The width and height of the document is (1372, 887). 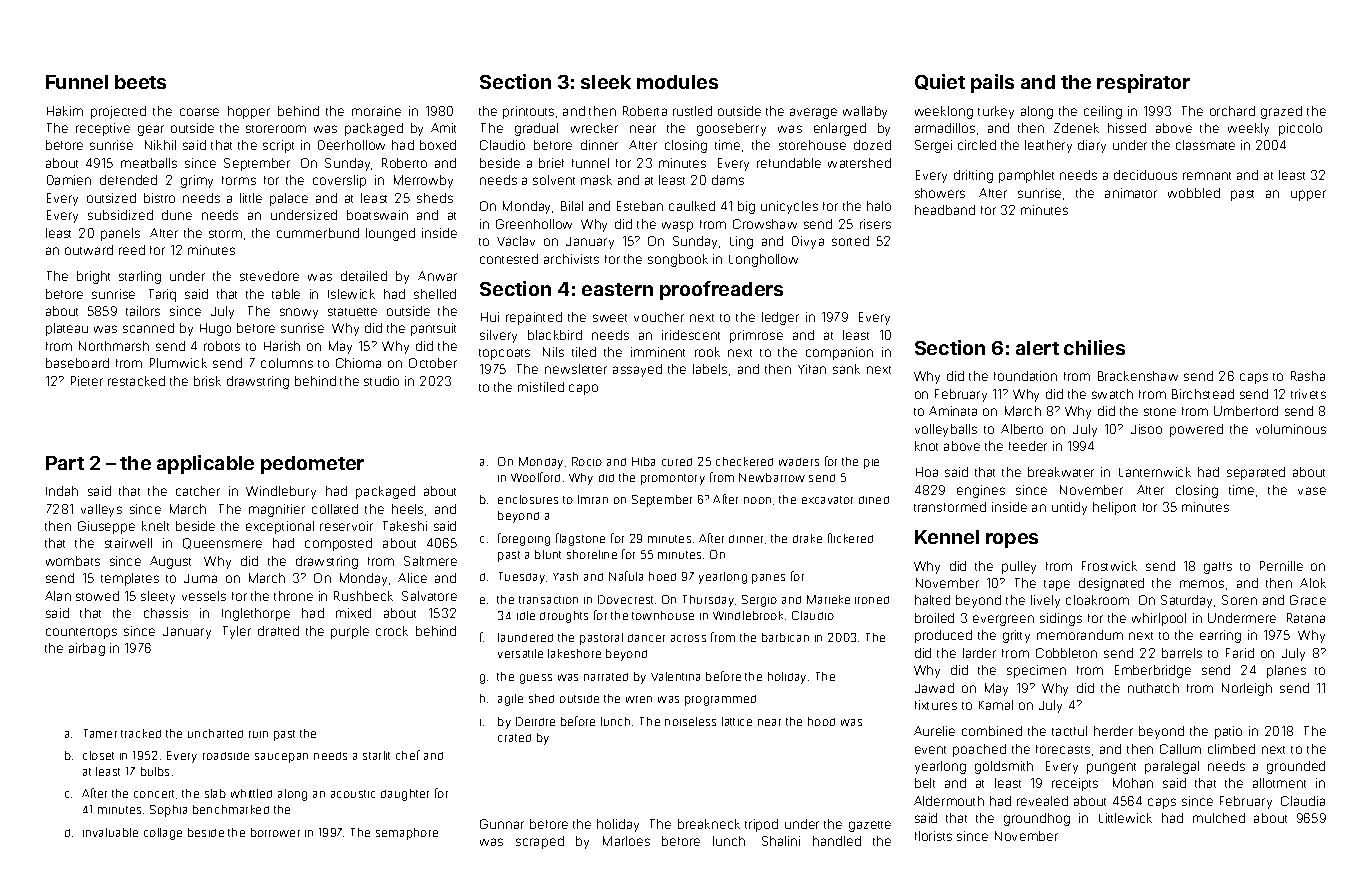 What do you see at coordinates (837, 841) in the document?
I see `handled` at bounding box center [837, 841].
